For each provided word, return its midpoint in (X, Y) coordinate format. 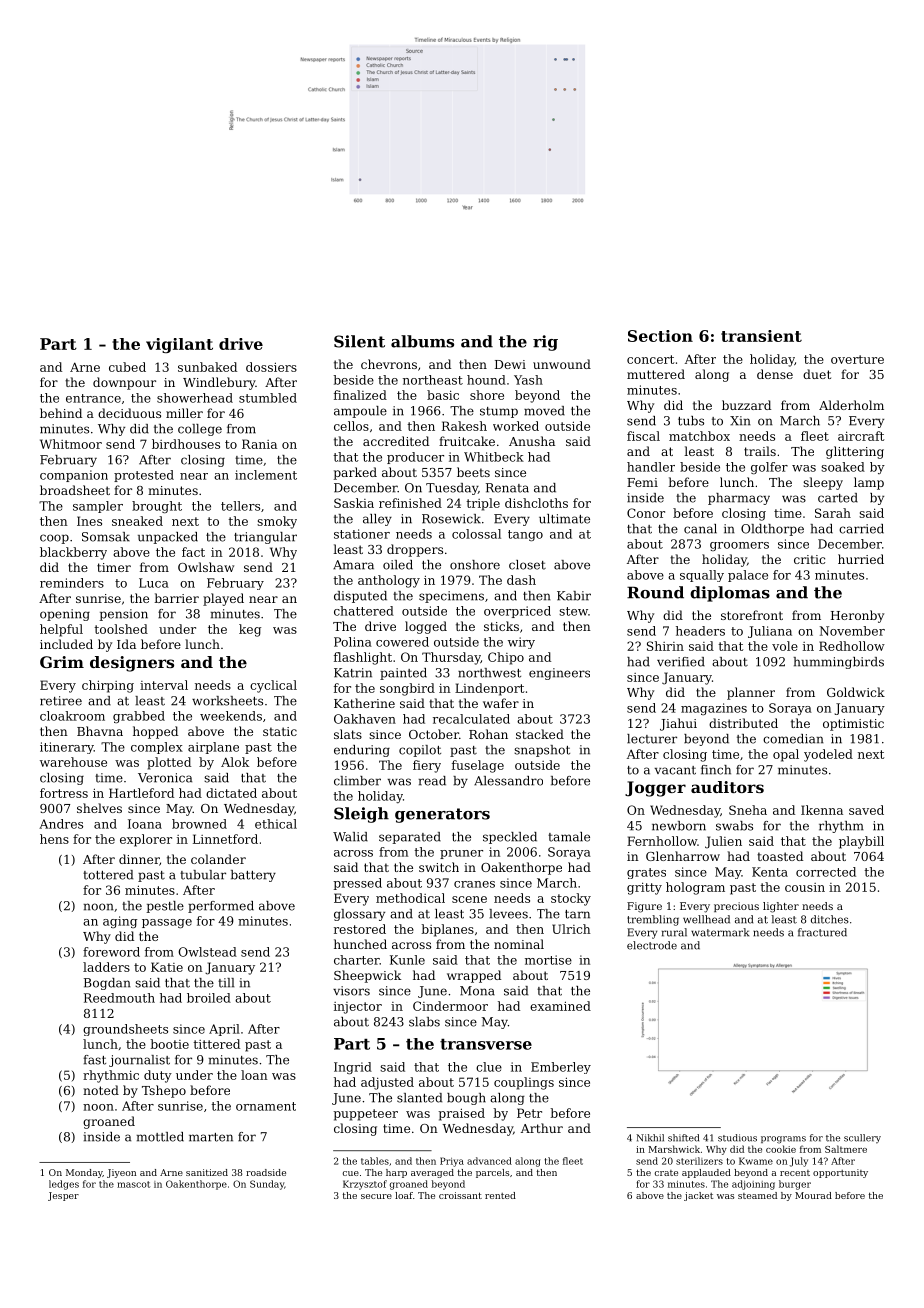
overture (857, 359)
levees (508, 914)
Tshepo (164, 1091)
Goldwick (856, 692)
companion (74, 476)
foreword (111, 952)
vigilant (179, 345)
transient (761, 336)
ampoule (360, 412)
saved (866, 810)
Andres (61, 824)
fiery (427, 766)
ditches (830, 919)
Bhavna (100, 731)
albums (422, 341)
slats (348, 734)
